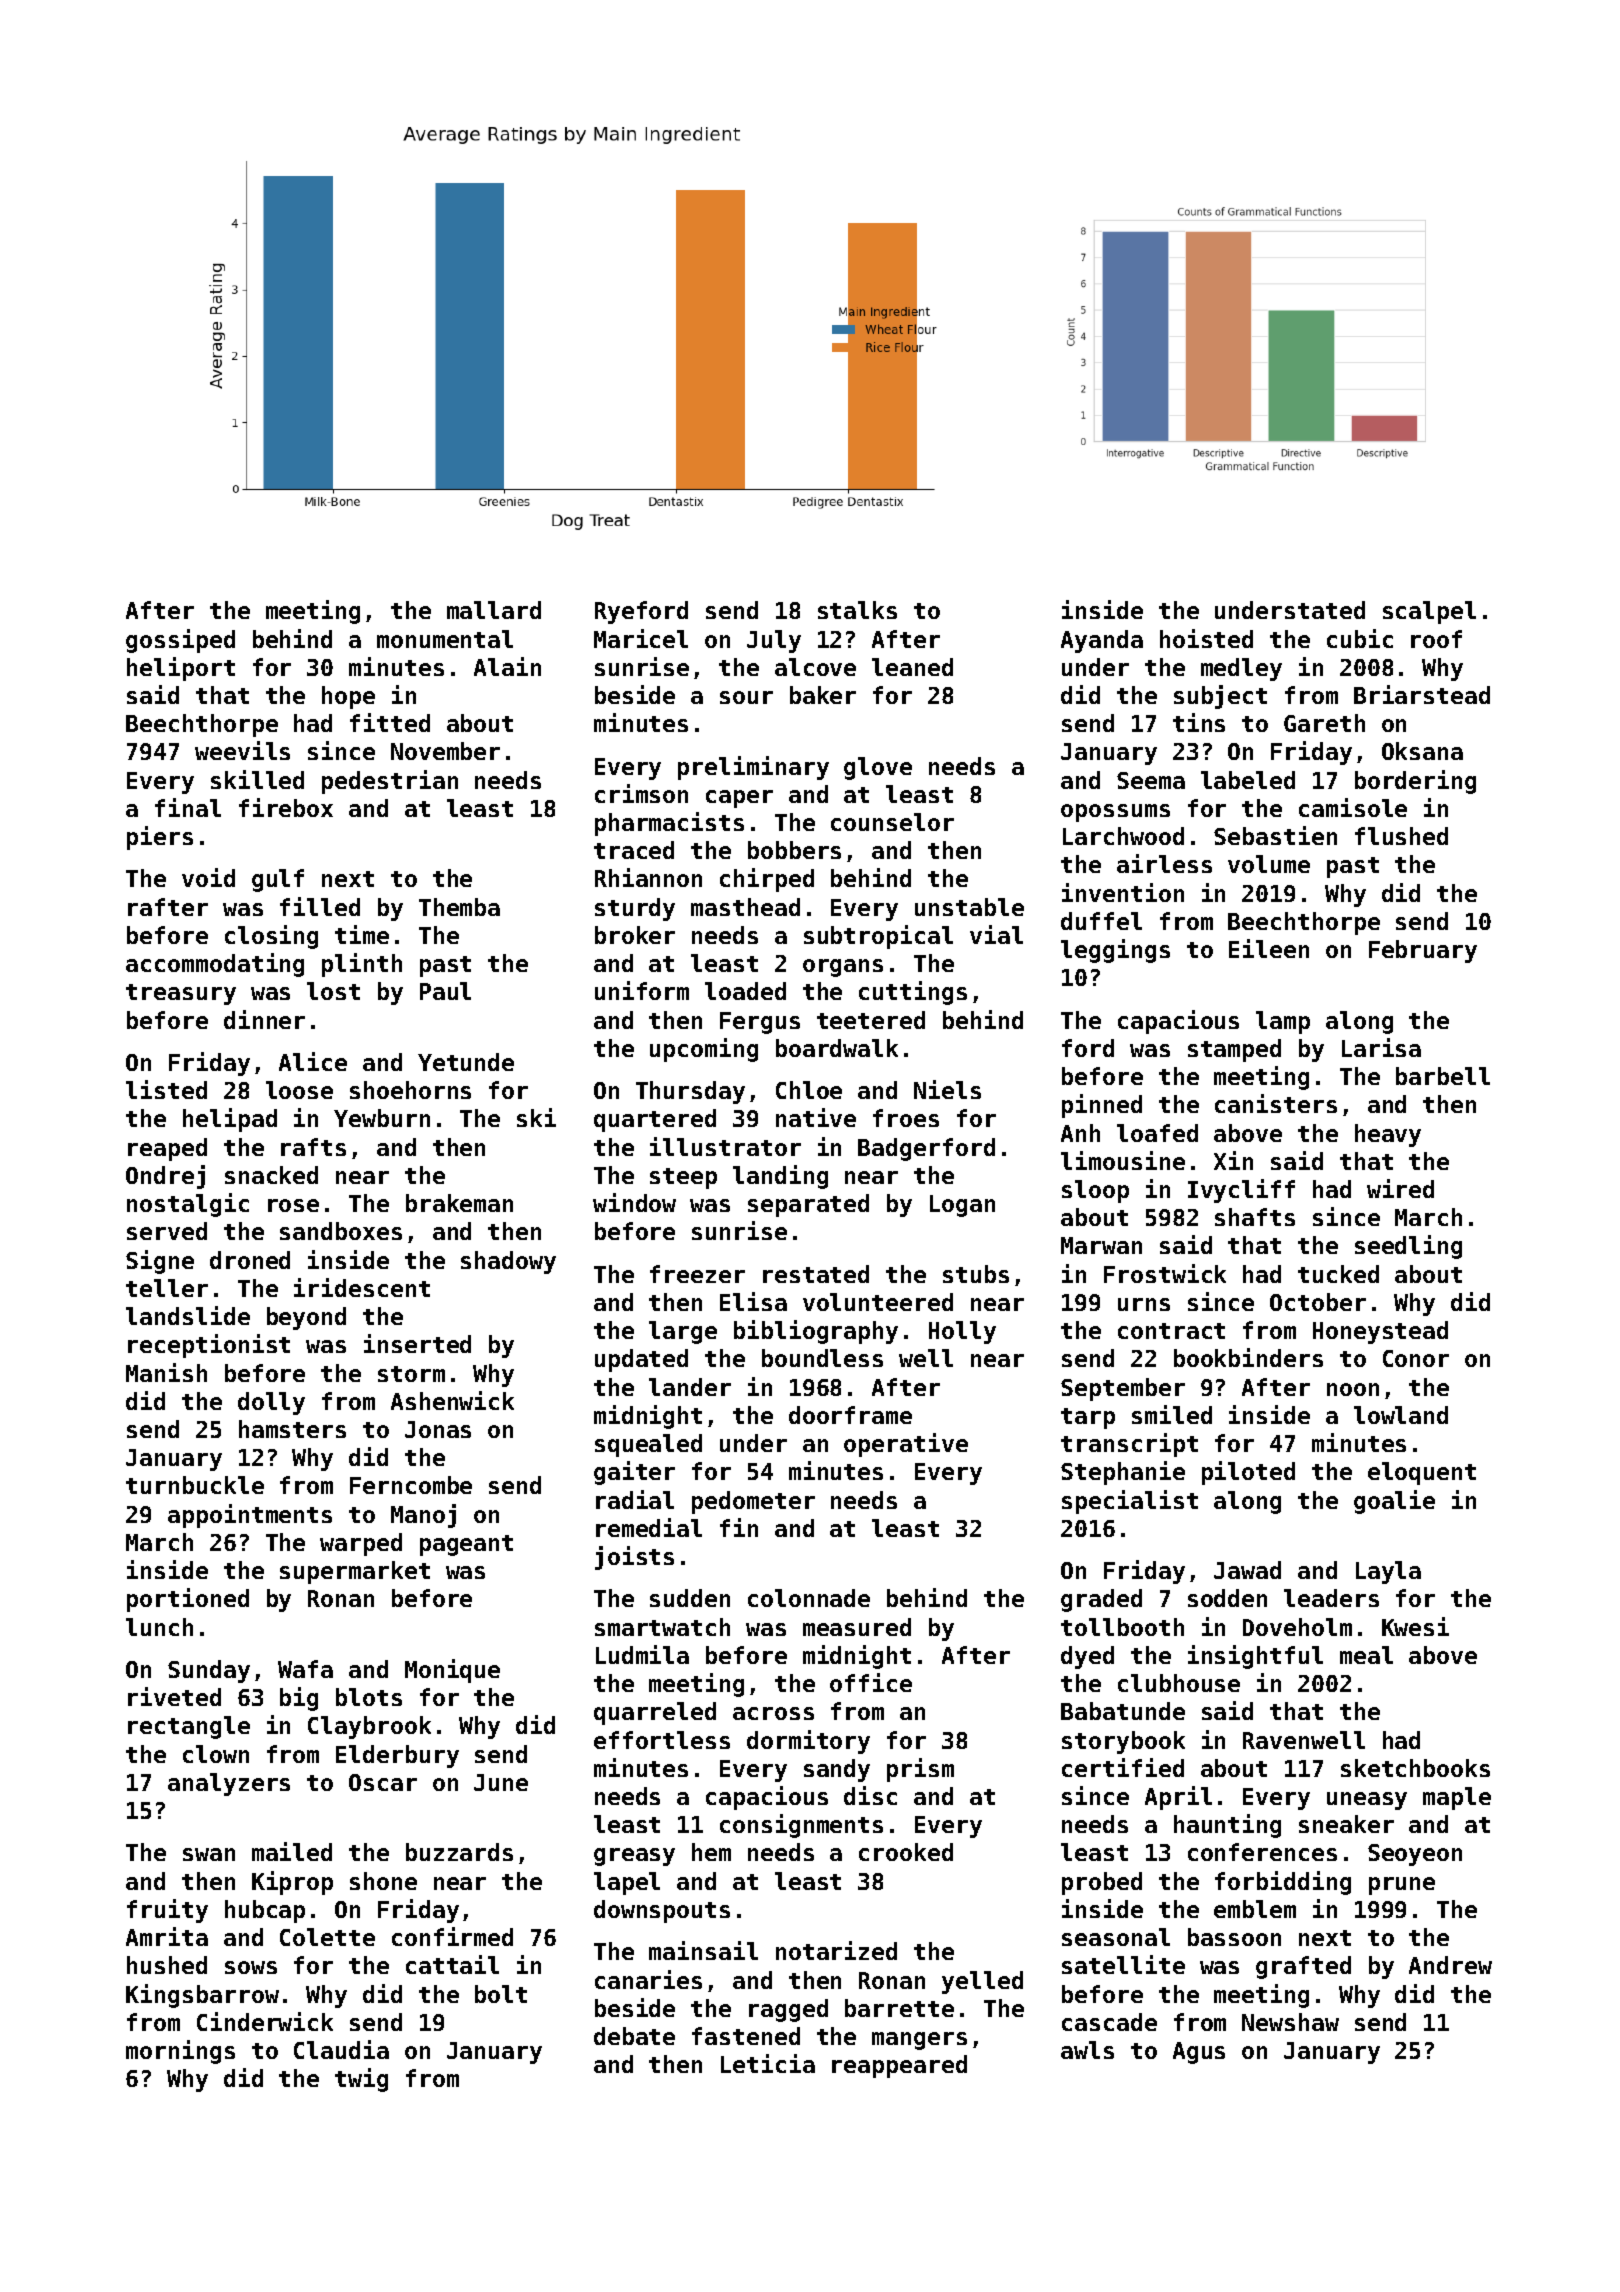  Describe the element at coordinates (494, 610) in the page. I see `mallard` at that location.
